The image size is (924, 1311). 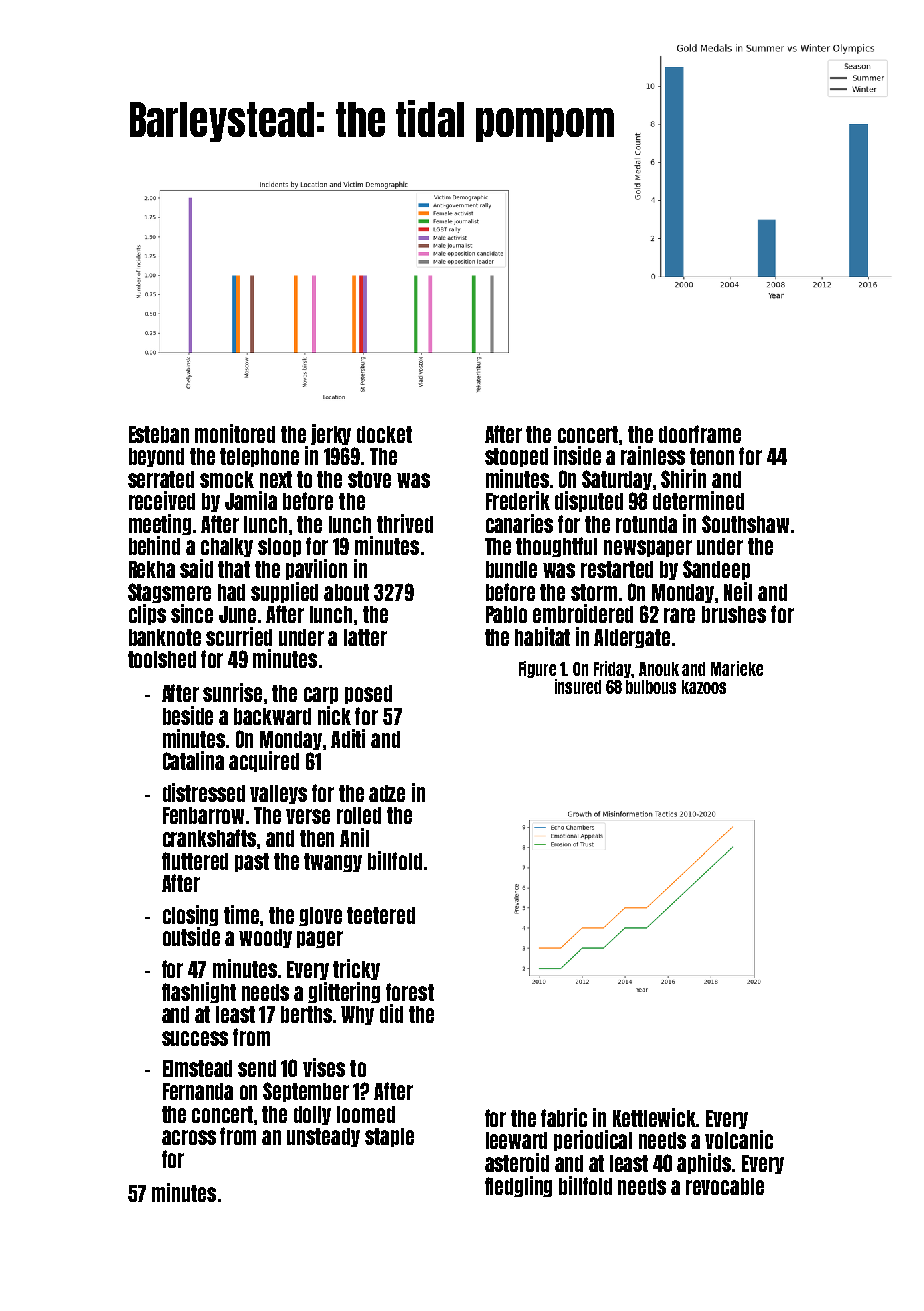 I want to click on fluttered, so click(x=195, y=861).
